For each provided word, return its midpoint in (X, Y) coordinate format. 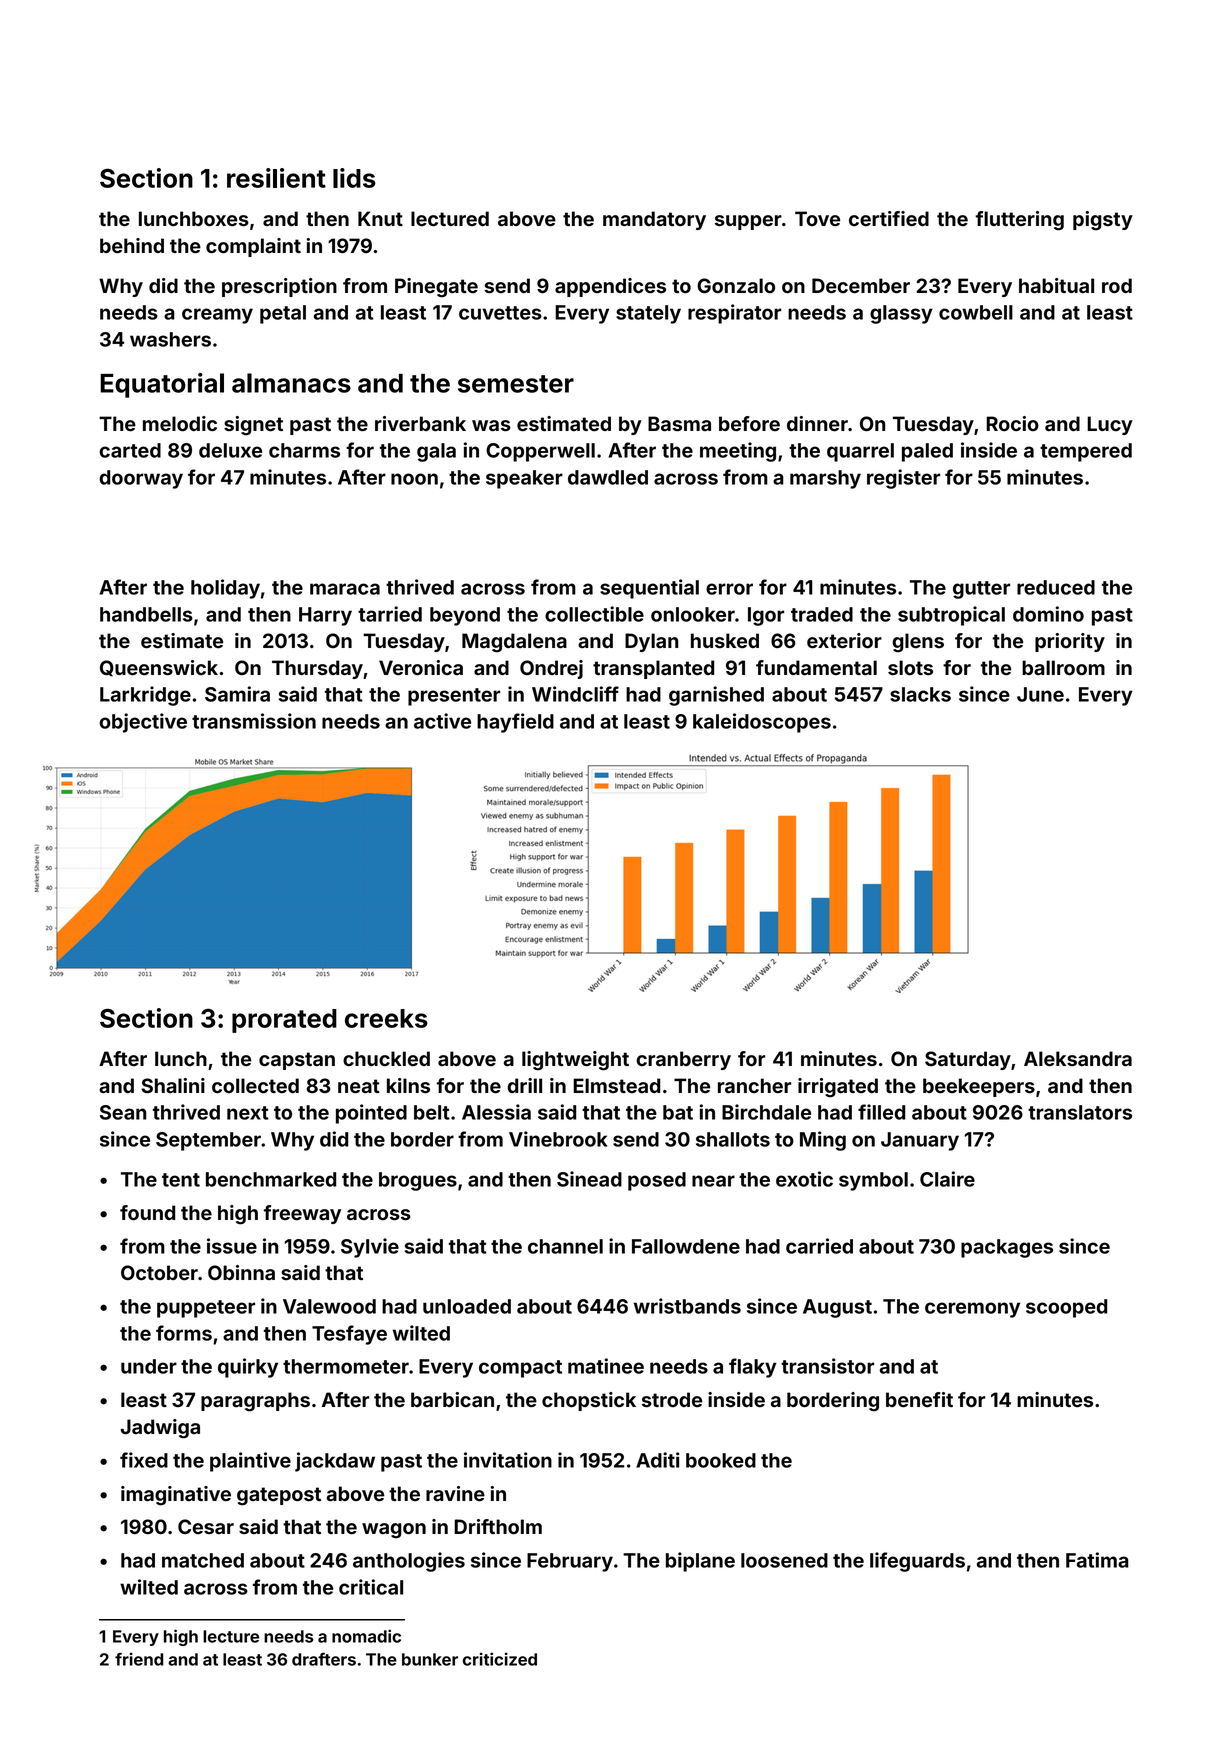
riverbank (420, 424)
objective (143, 723)
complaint (253, 247)
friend (139, 1659)
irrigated (838, 1088)
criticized (500, 1659)
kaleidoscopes (762, 723)
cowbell (976, 312)
